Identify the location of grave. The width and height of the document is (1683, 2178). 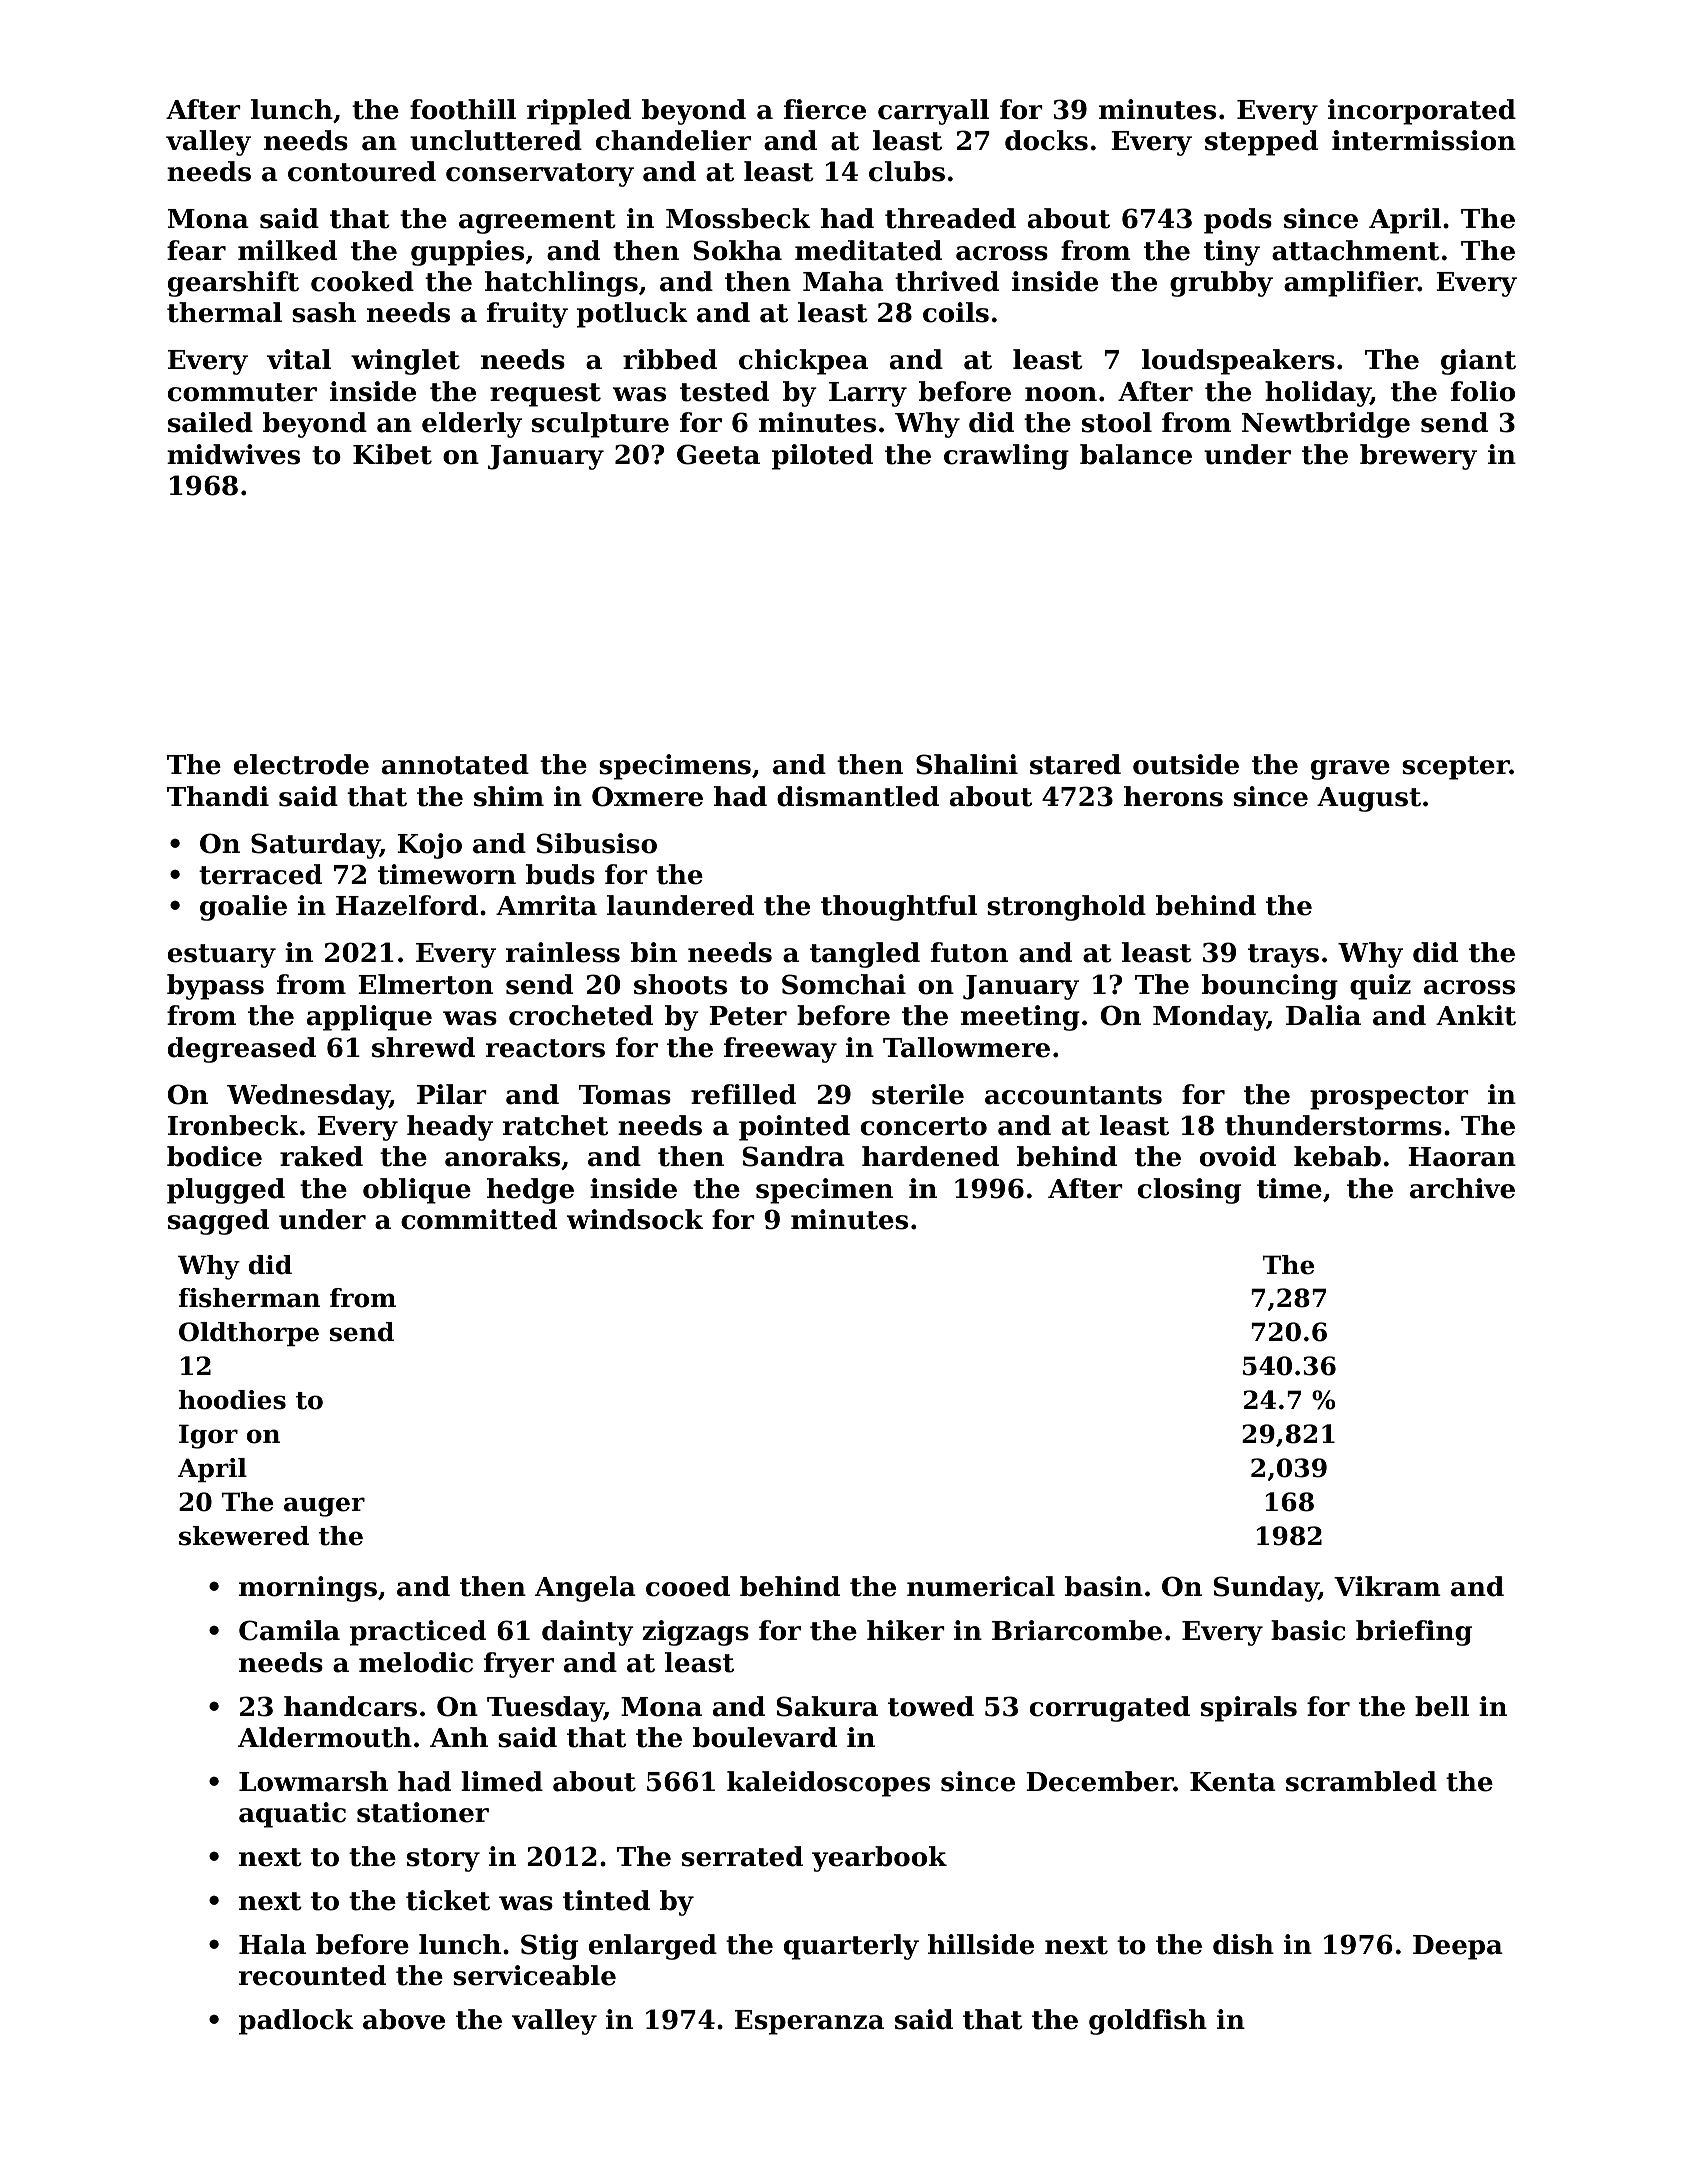
(1350, 770).
